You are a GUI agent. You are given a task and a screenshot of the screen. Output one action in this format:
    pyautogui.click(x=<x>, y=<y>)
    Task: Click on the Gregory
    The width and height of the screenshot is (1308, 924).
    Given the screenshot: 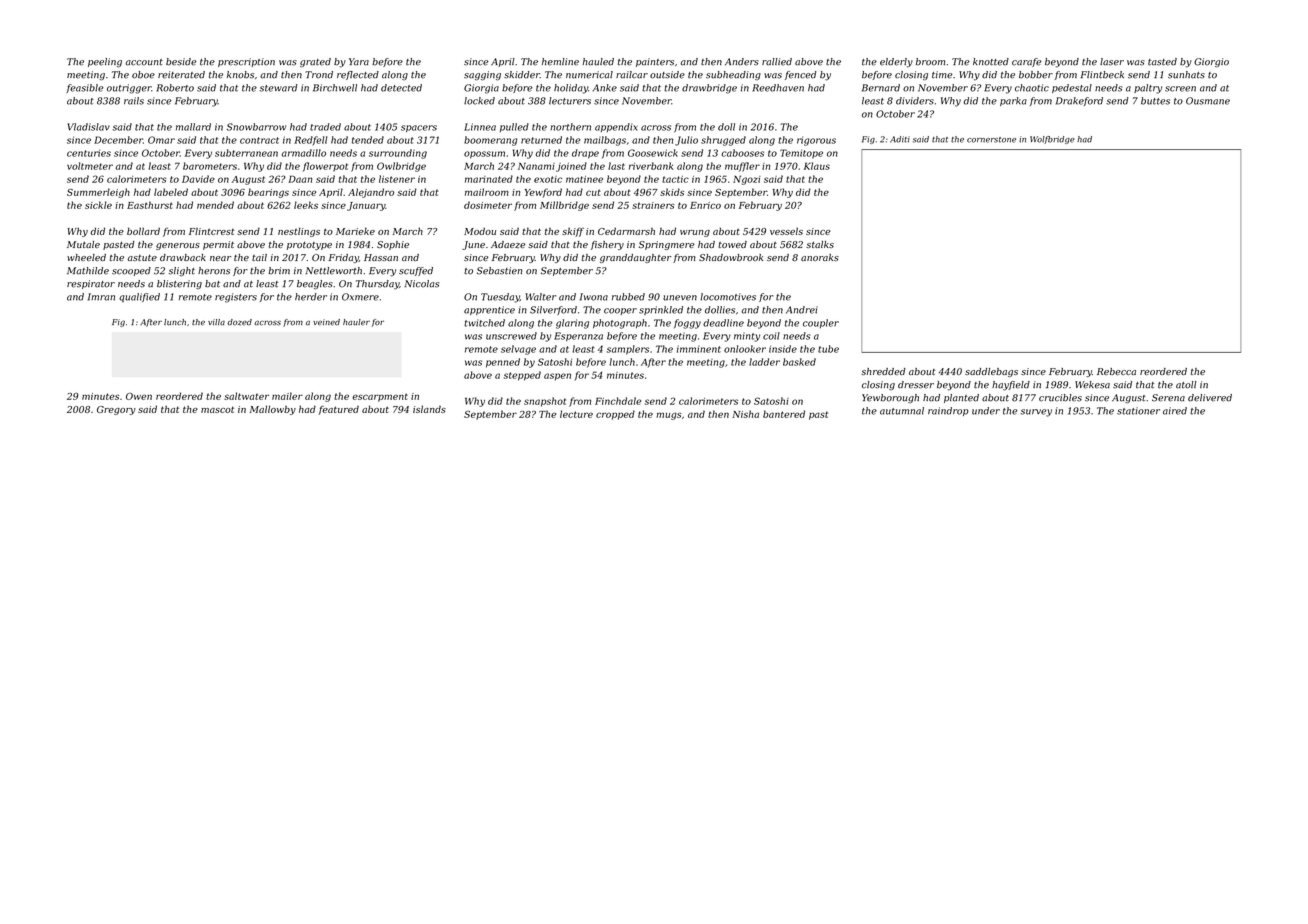 What is the action you would take?
    pyautogui.click(x=116, y=410)
